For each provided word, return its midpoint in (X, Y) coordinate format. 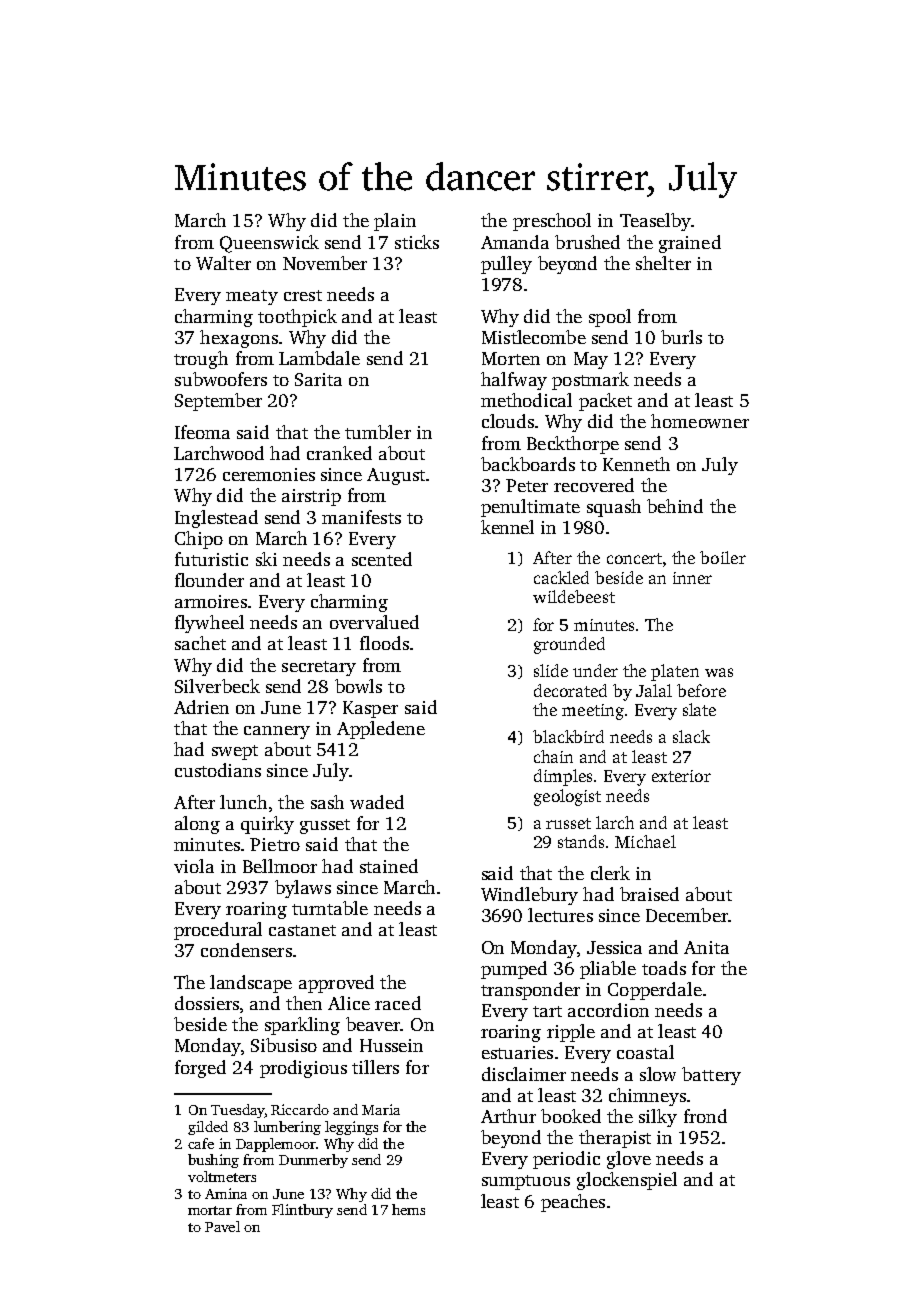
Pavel (222, 1226)
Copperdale (655, 991)
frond (705, 1116)
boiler (723, 557)
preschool (552, 222)
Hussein (391, 1045)
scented (382, 559)
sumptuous (526, 1182)
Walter (223, 263)
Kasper (370, 709)
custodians (218, 770)
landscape (251, 984)
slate (699, 709)
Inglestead (216, 519)
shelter (663, 263)
